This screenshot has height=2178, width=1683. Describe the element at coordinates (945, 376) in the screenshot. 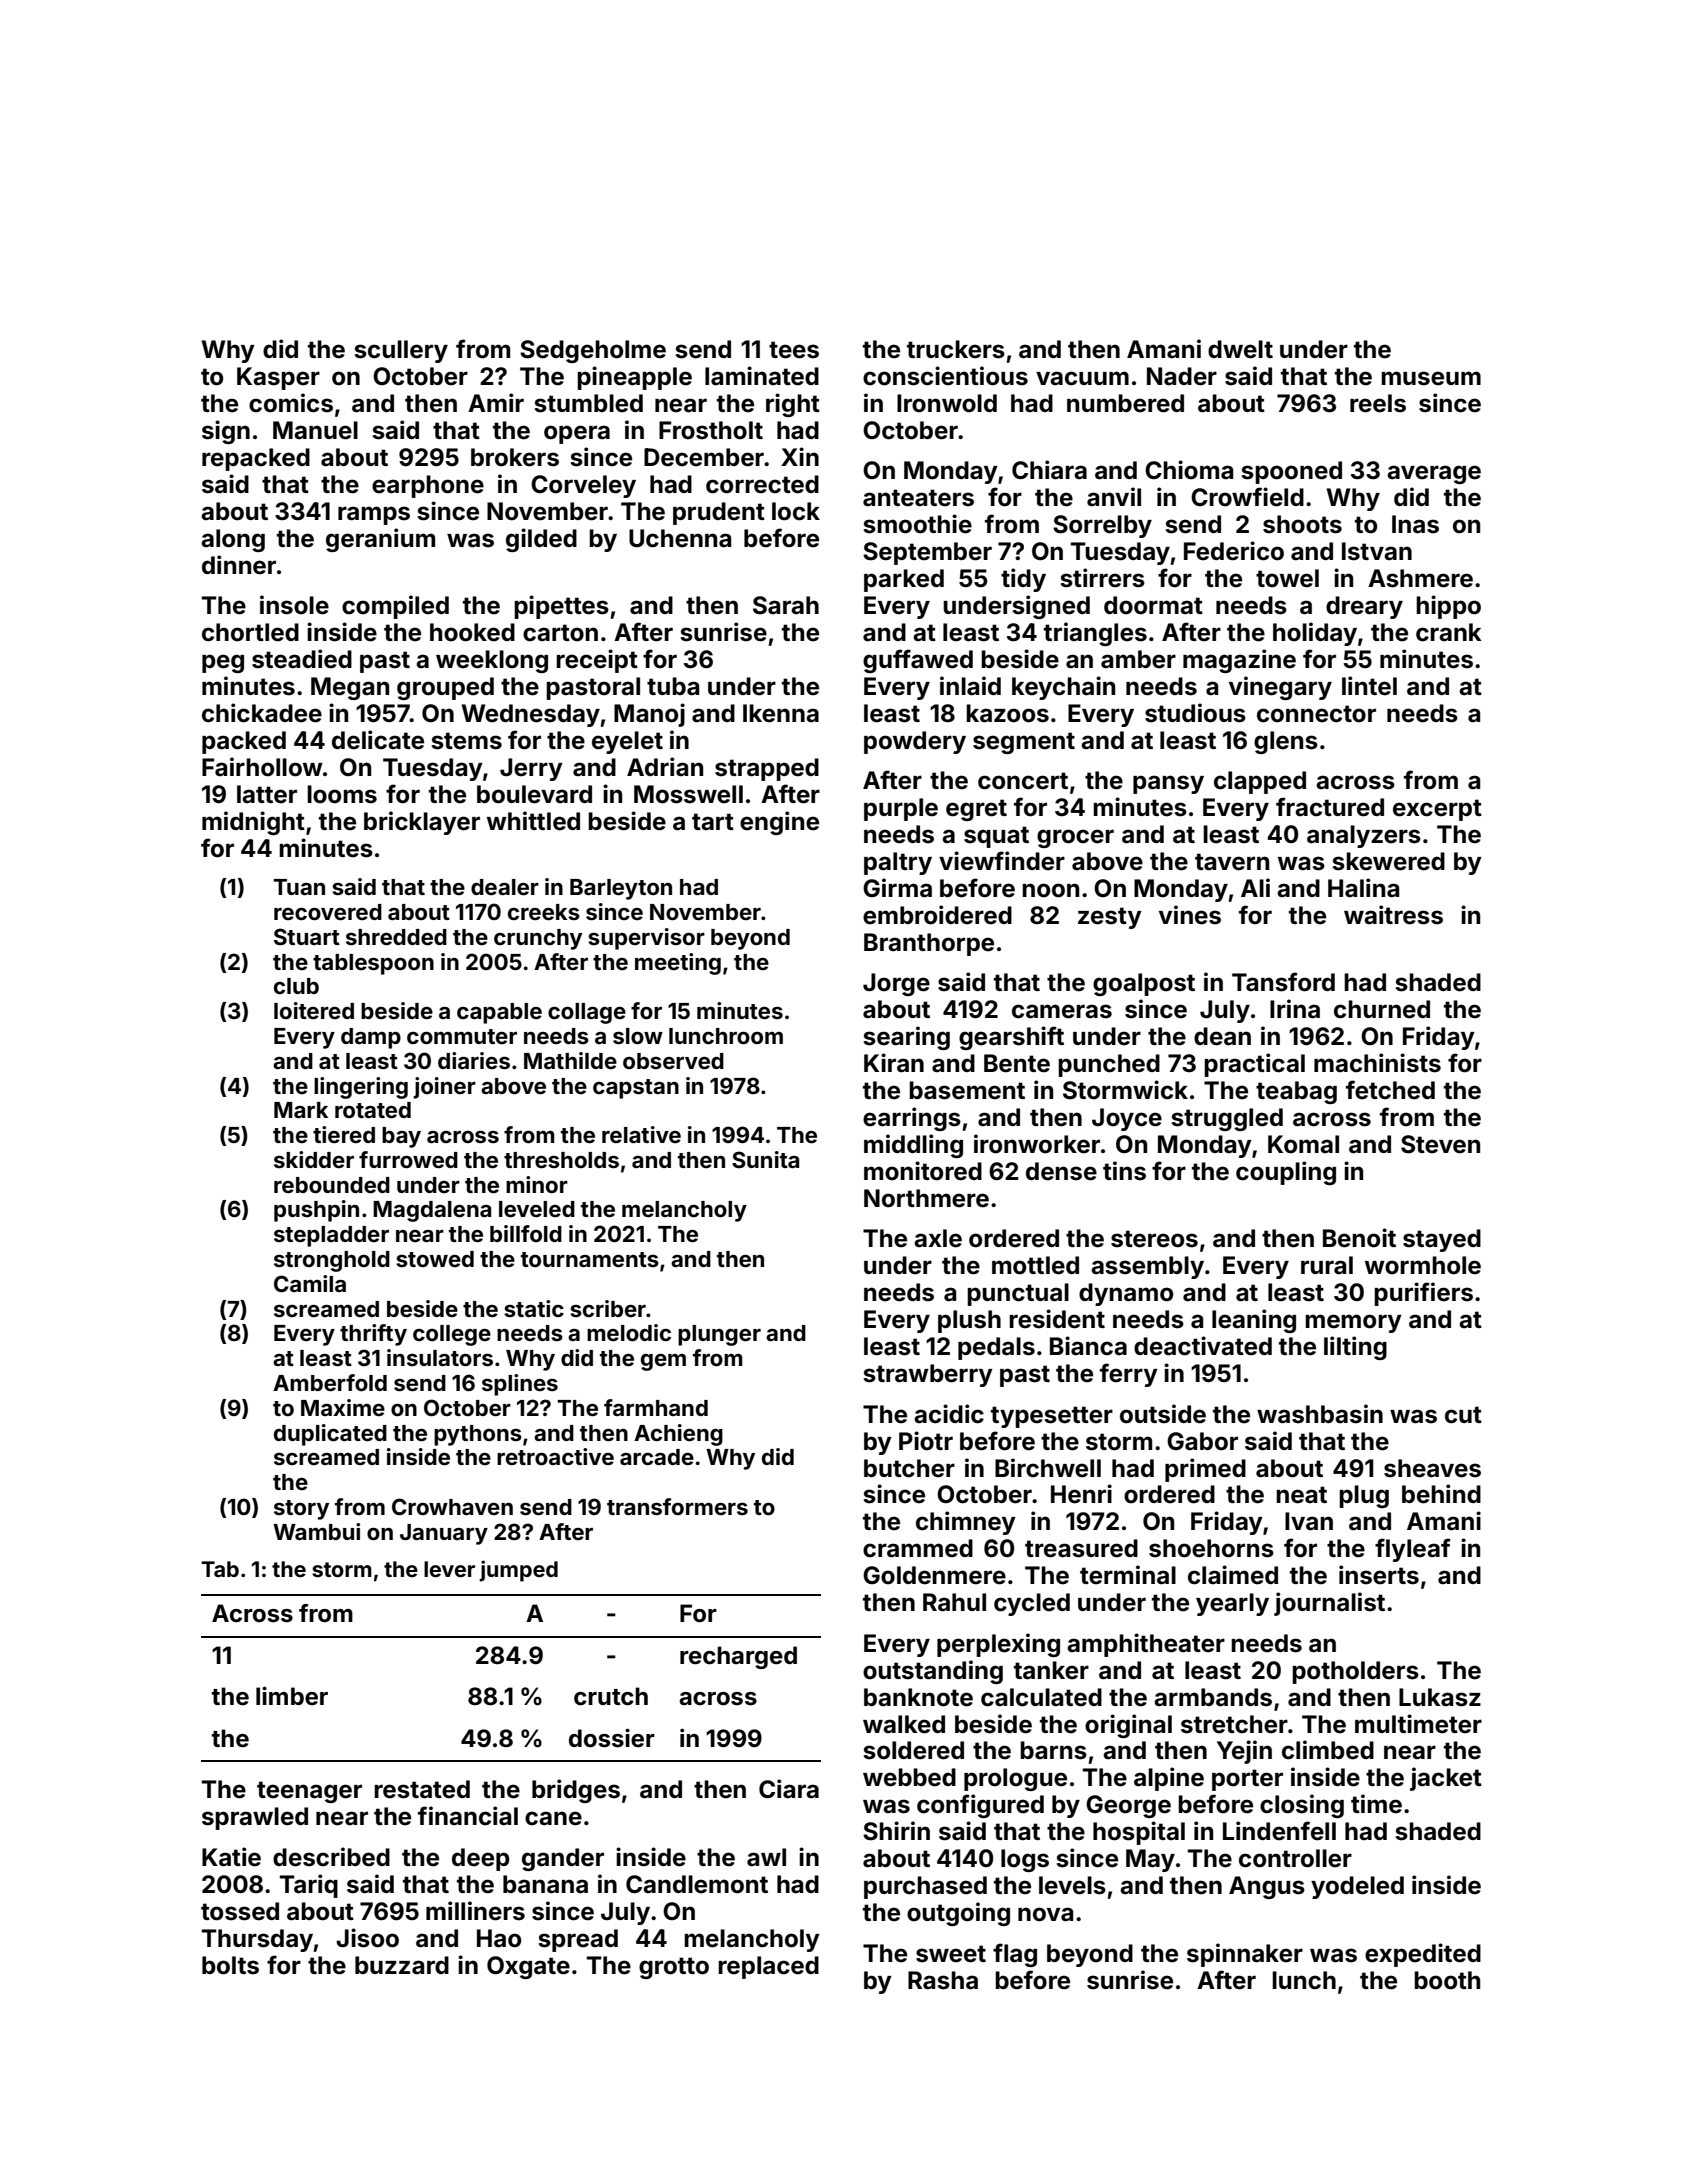

I see `conscientious` at that location.
